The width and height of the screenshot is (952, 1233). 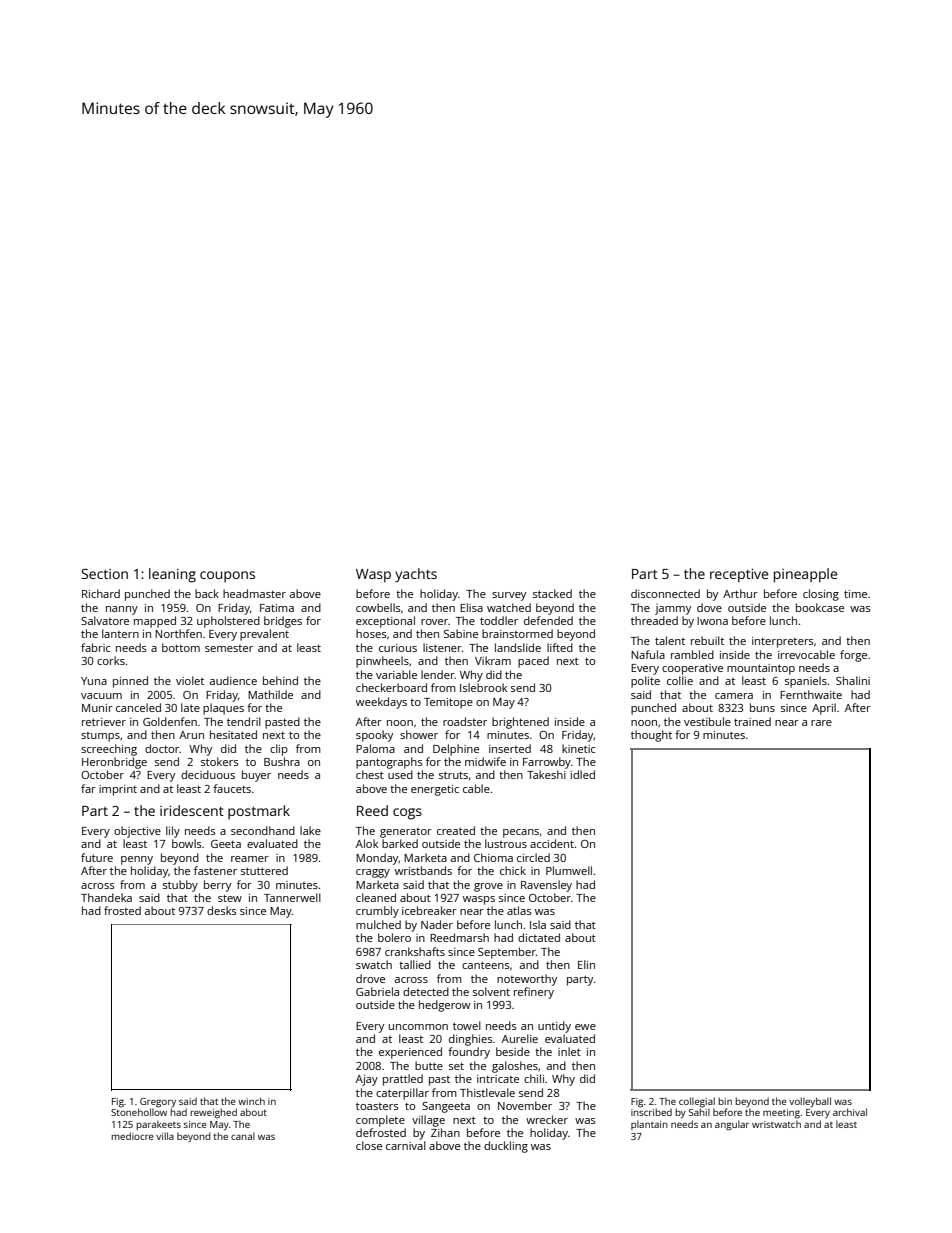 What do you see at coordinates (569, 1051) in the screenshot?
I see `inlet` at bounding box center [569, 1051].
